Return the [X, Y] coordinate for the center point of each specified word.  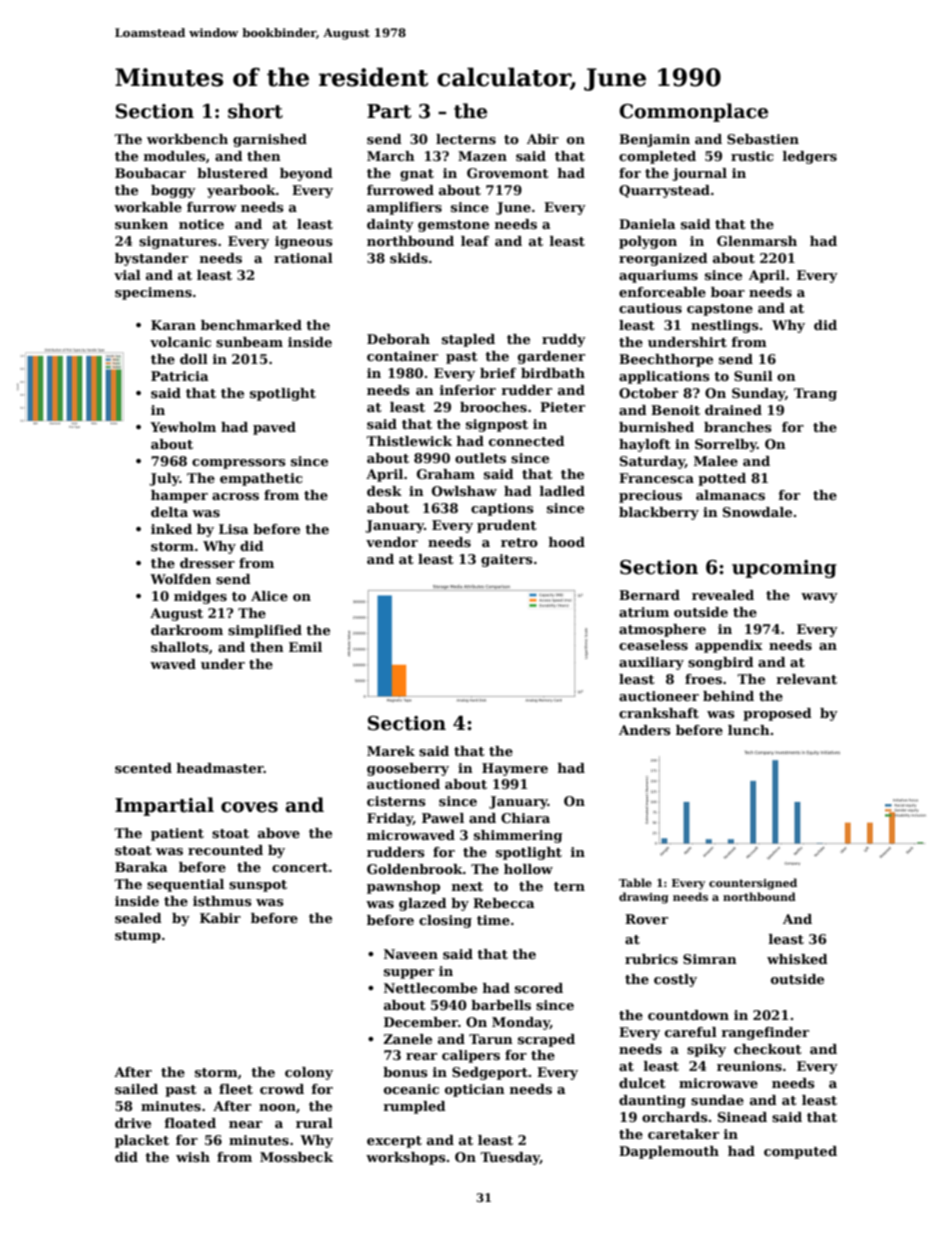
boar [728, 292]
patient [177, 834]
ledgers [810, 157]
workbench [187, 139]
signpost [497, 425]
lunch [749, 730]
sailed [136, 1089]
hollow [528, 869]
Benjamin [654, 140]
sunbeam [249, 342]
